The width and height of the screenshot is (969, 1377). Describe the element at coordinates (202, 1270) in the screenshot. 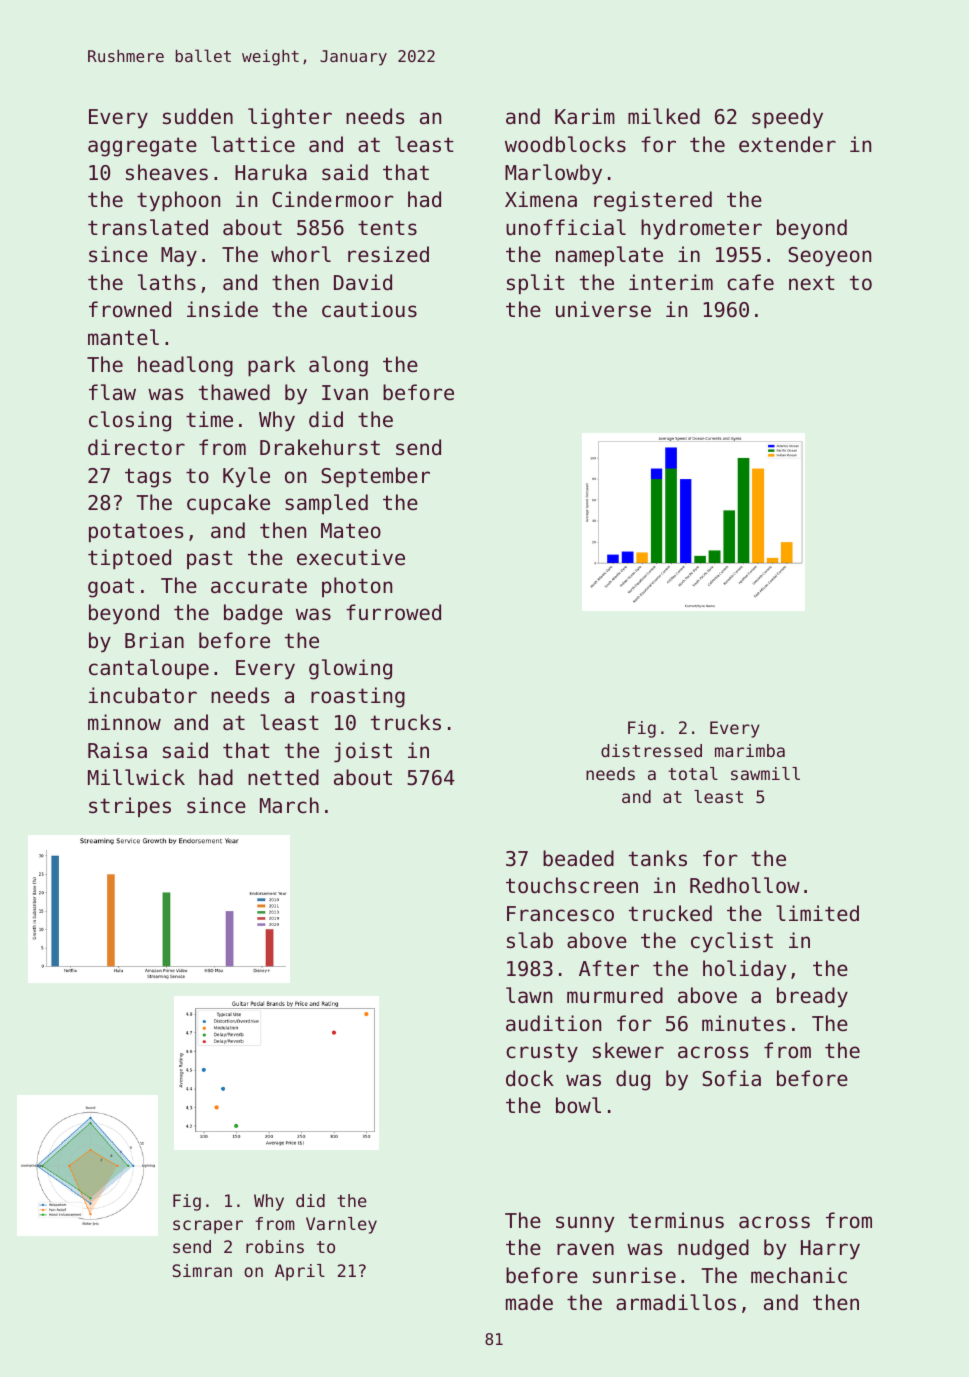

I see `Simran` at that location.
